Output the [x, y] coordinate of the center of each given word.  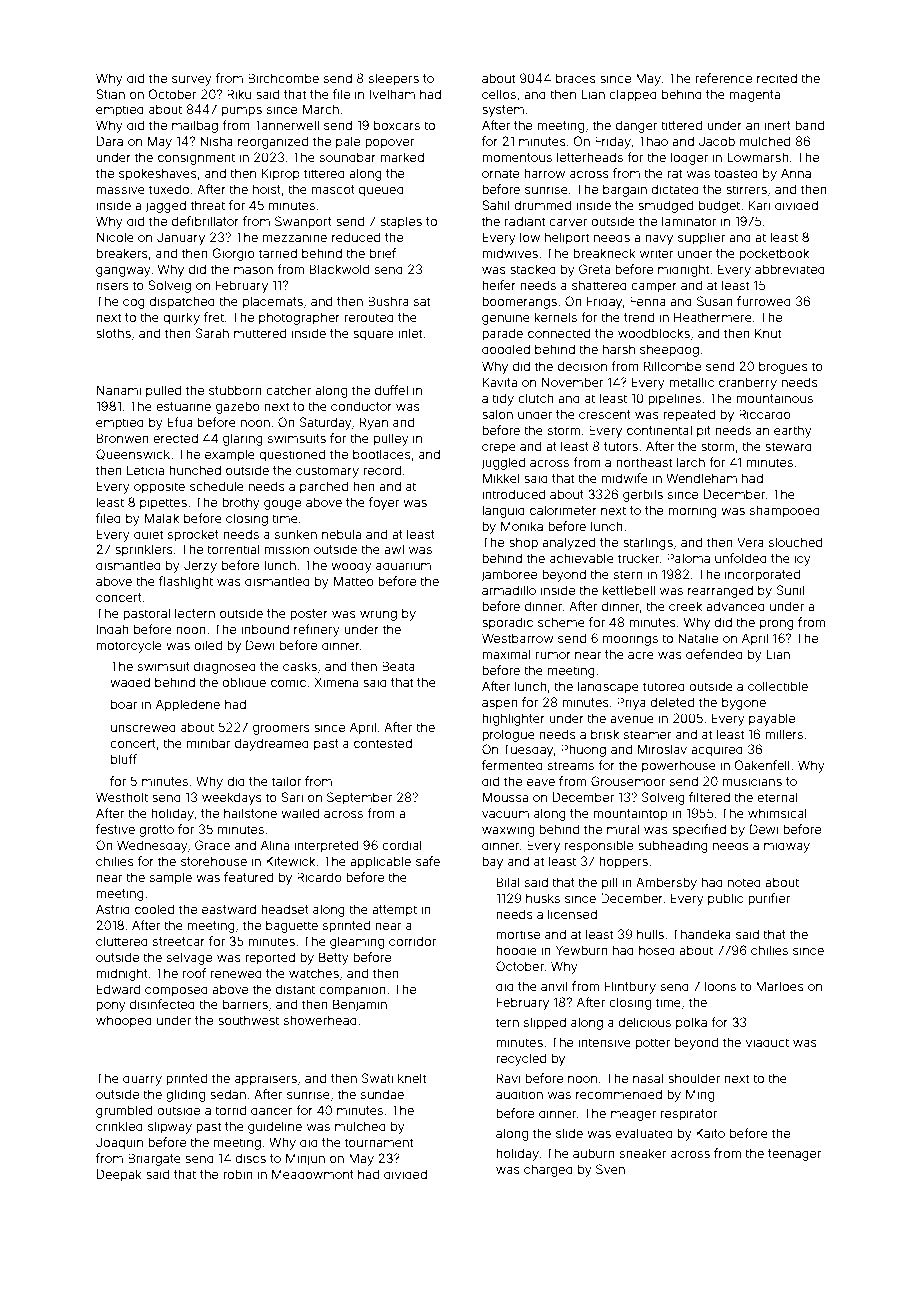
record [382, 470]
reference [724, 78]
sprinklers [144, 550]
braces [576, 78]
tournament [379, 1142]
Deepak [119, 1175]
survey [192, 81]
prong [777, 625]
